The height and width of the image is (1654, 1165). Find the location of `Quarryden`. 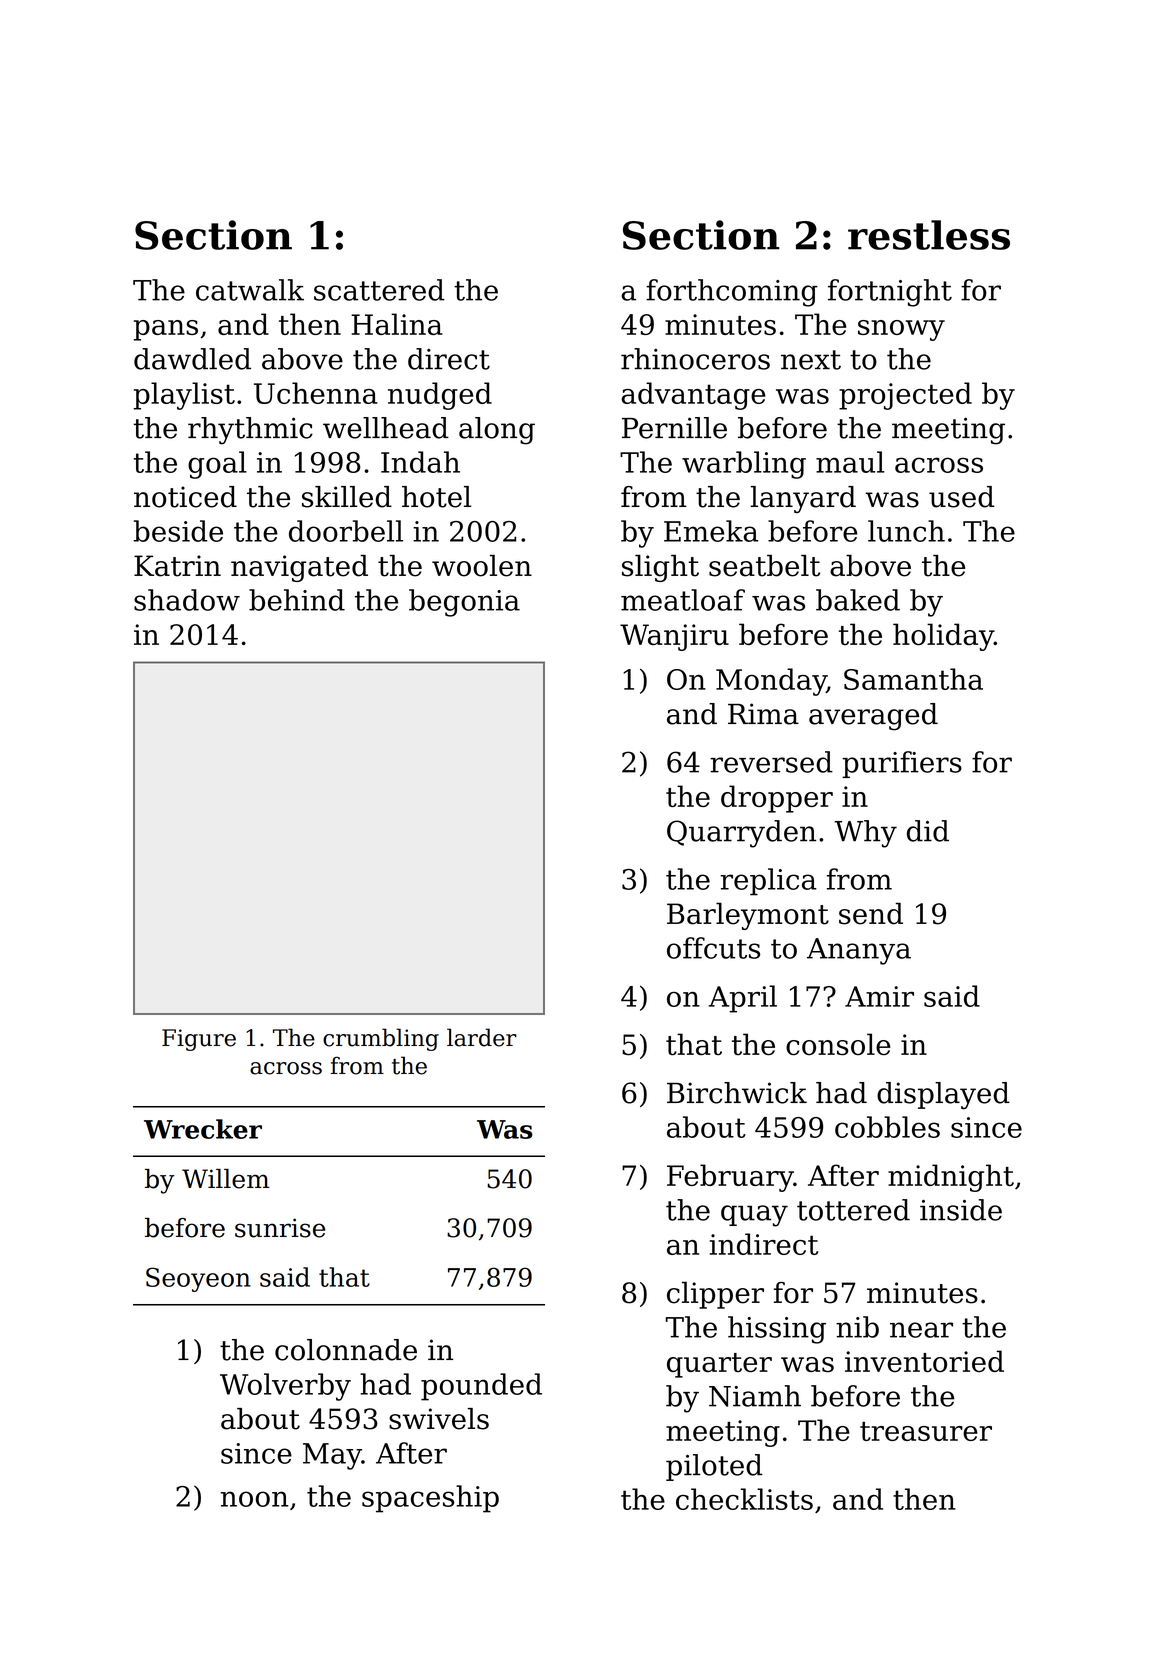

Quarryden is located at coordinates (741, 834).
